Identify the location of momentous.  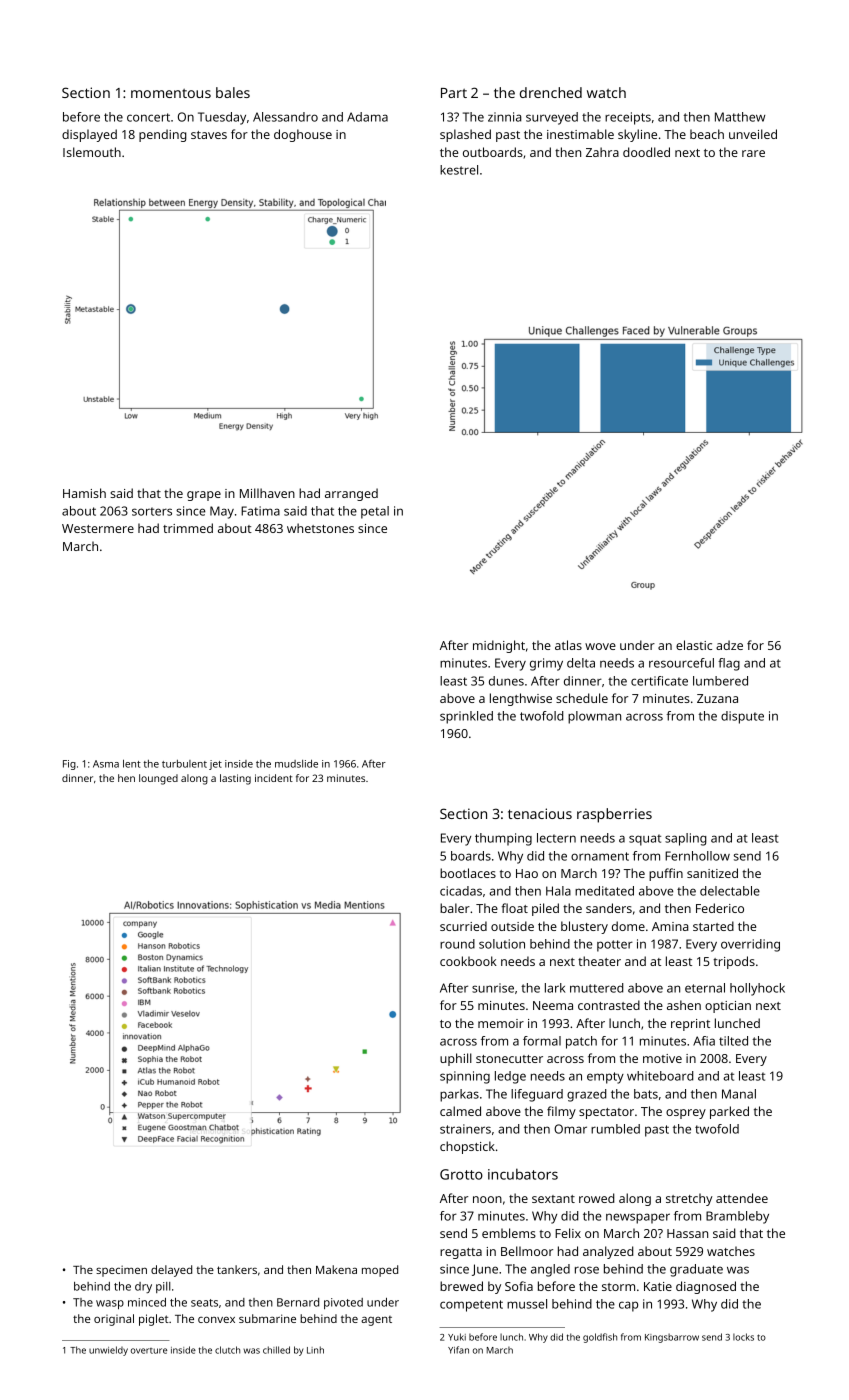
(171, 93).
